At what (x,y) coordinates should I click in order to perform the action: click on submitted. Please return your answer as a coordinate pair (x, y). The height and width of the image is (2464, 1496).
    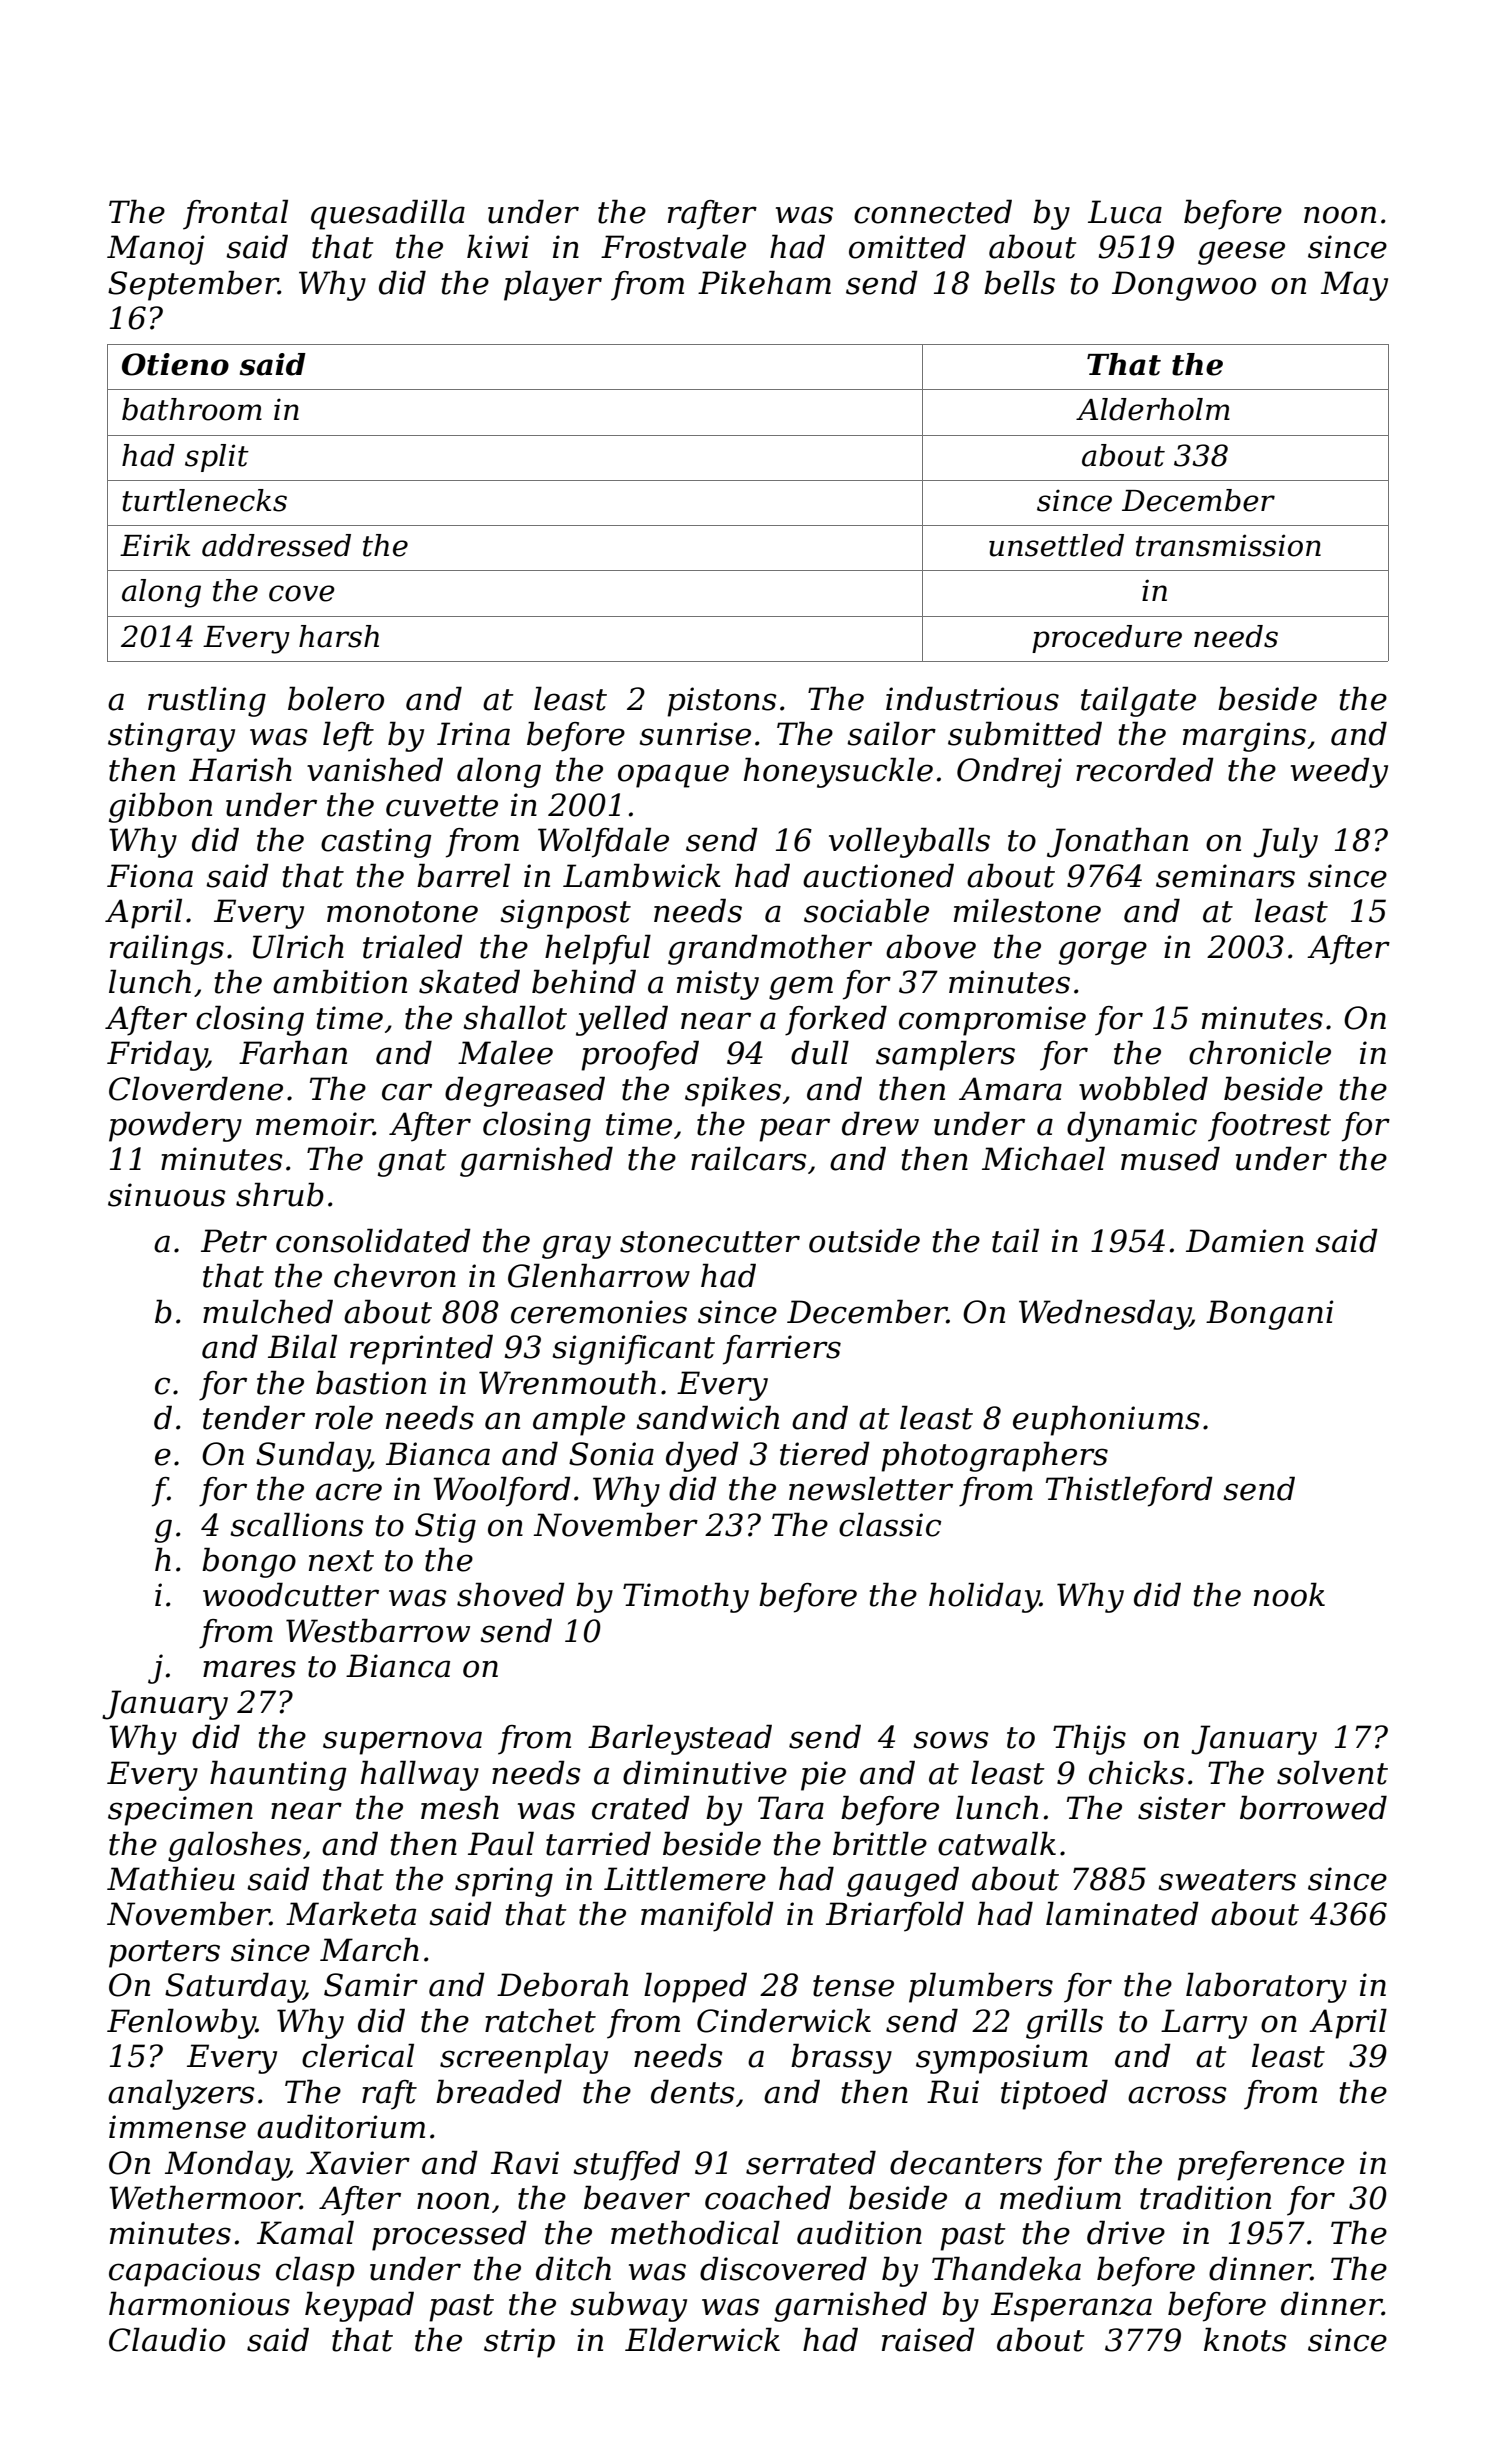
    Looking at the image, I should click on (1025, 733).
